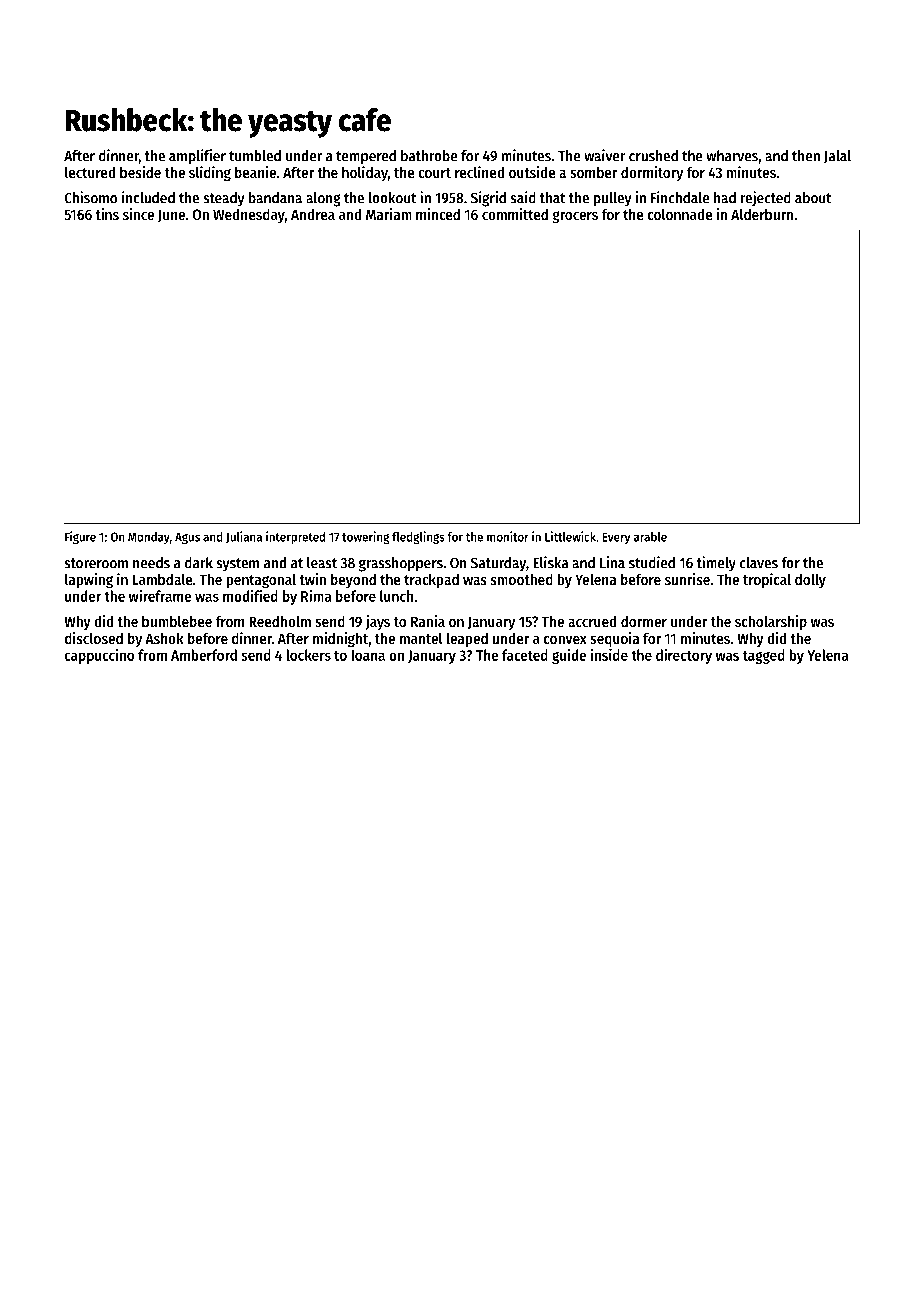  What do you see at coordinates (569, 656) in the image?
I see `guide` at bounding box center [569, 656].
